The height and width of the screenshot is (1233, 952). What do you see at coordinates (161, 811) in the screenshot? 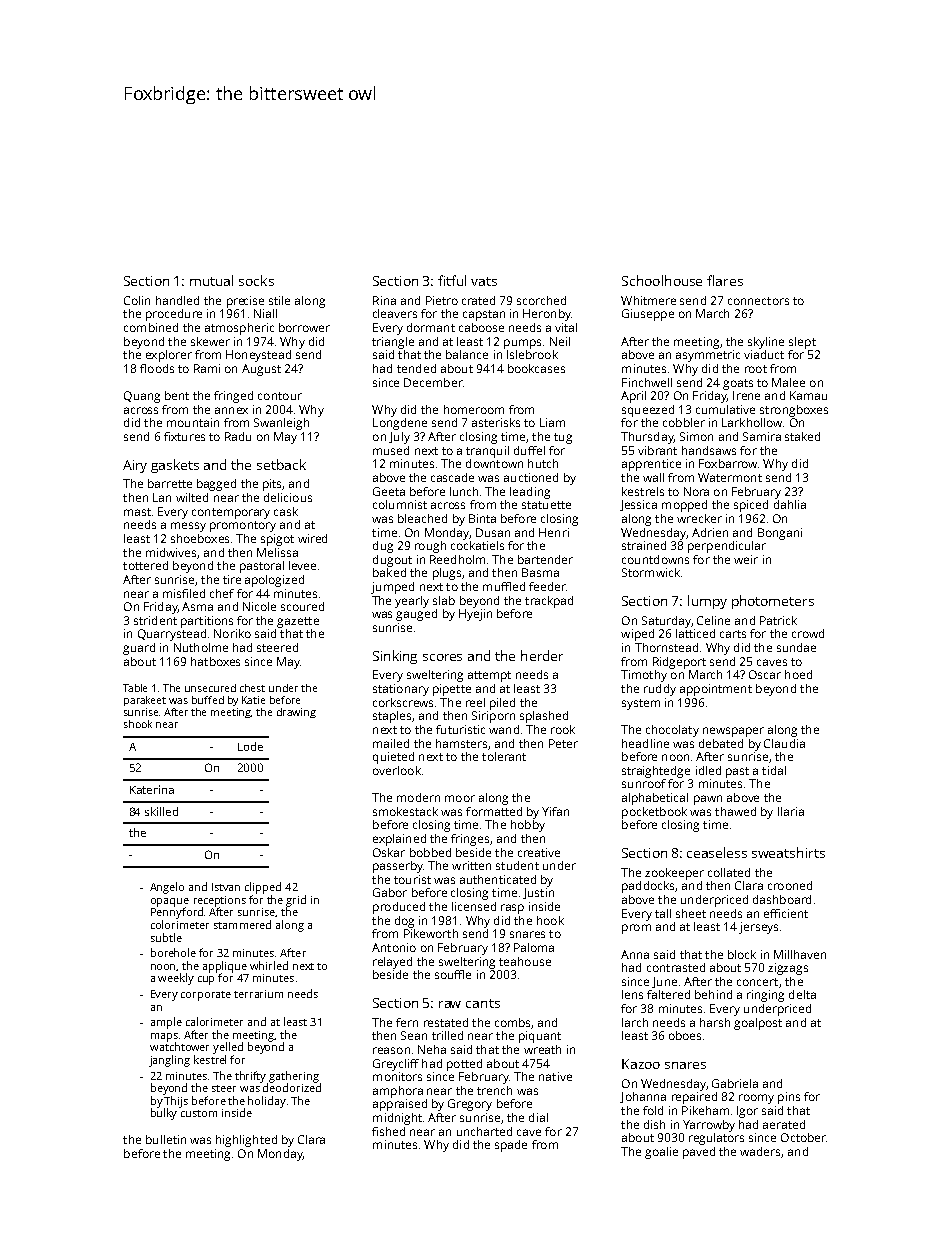
I see `skilled` at bounding box center [161, 811].
